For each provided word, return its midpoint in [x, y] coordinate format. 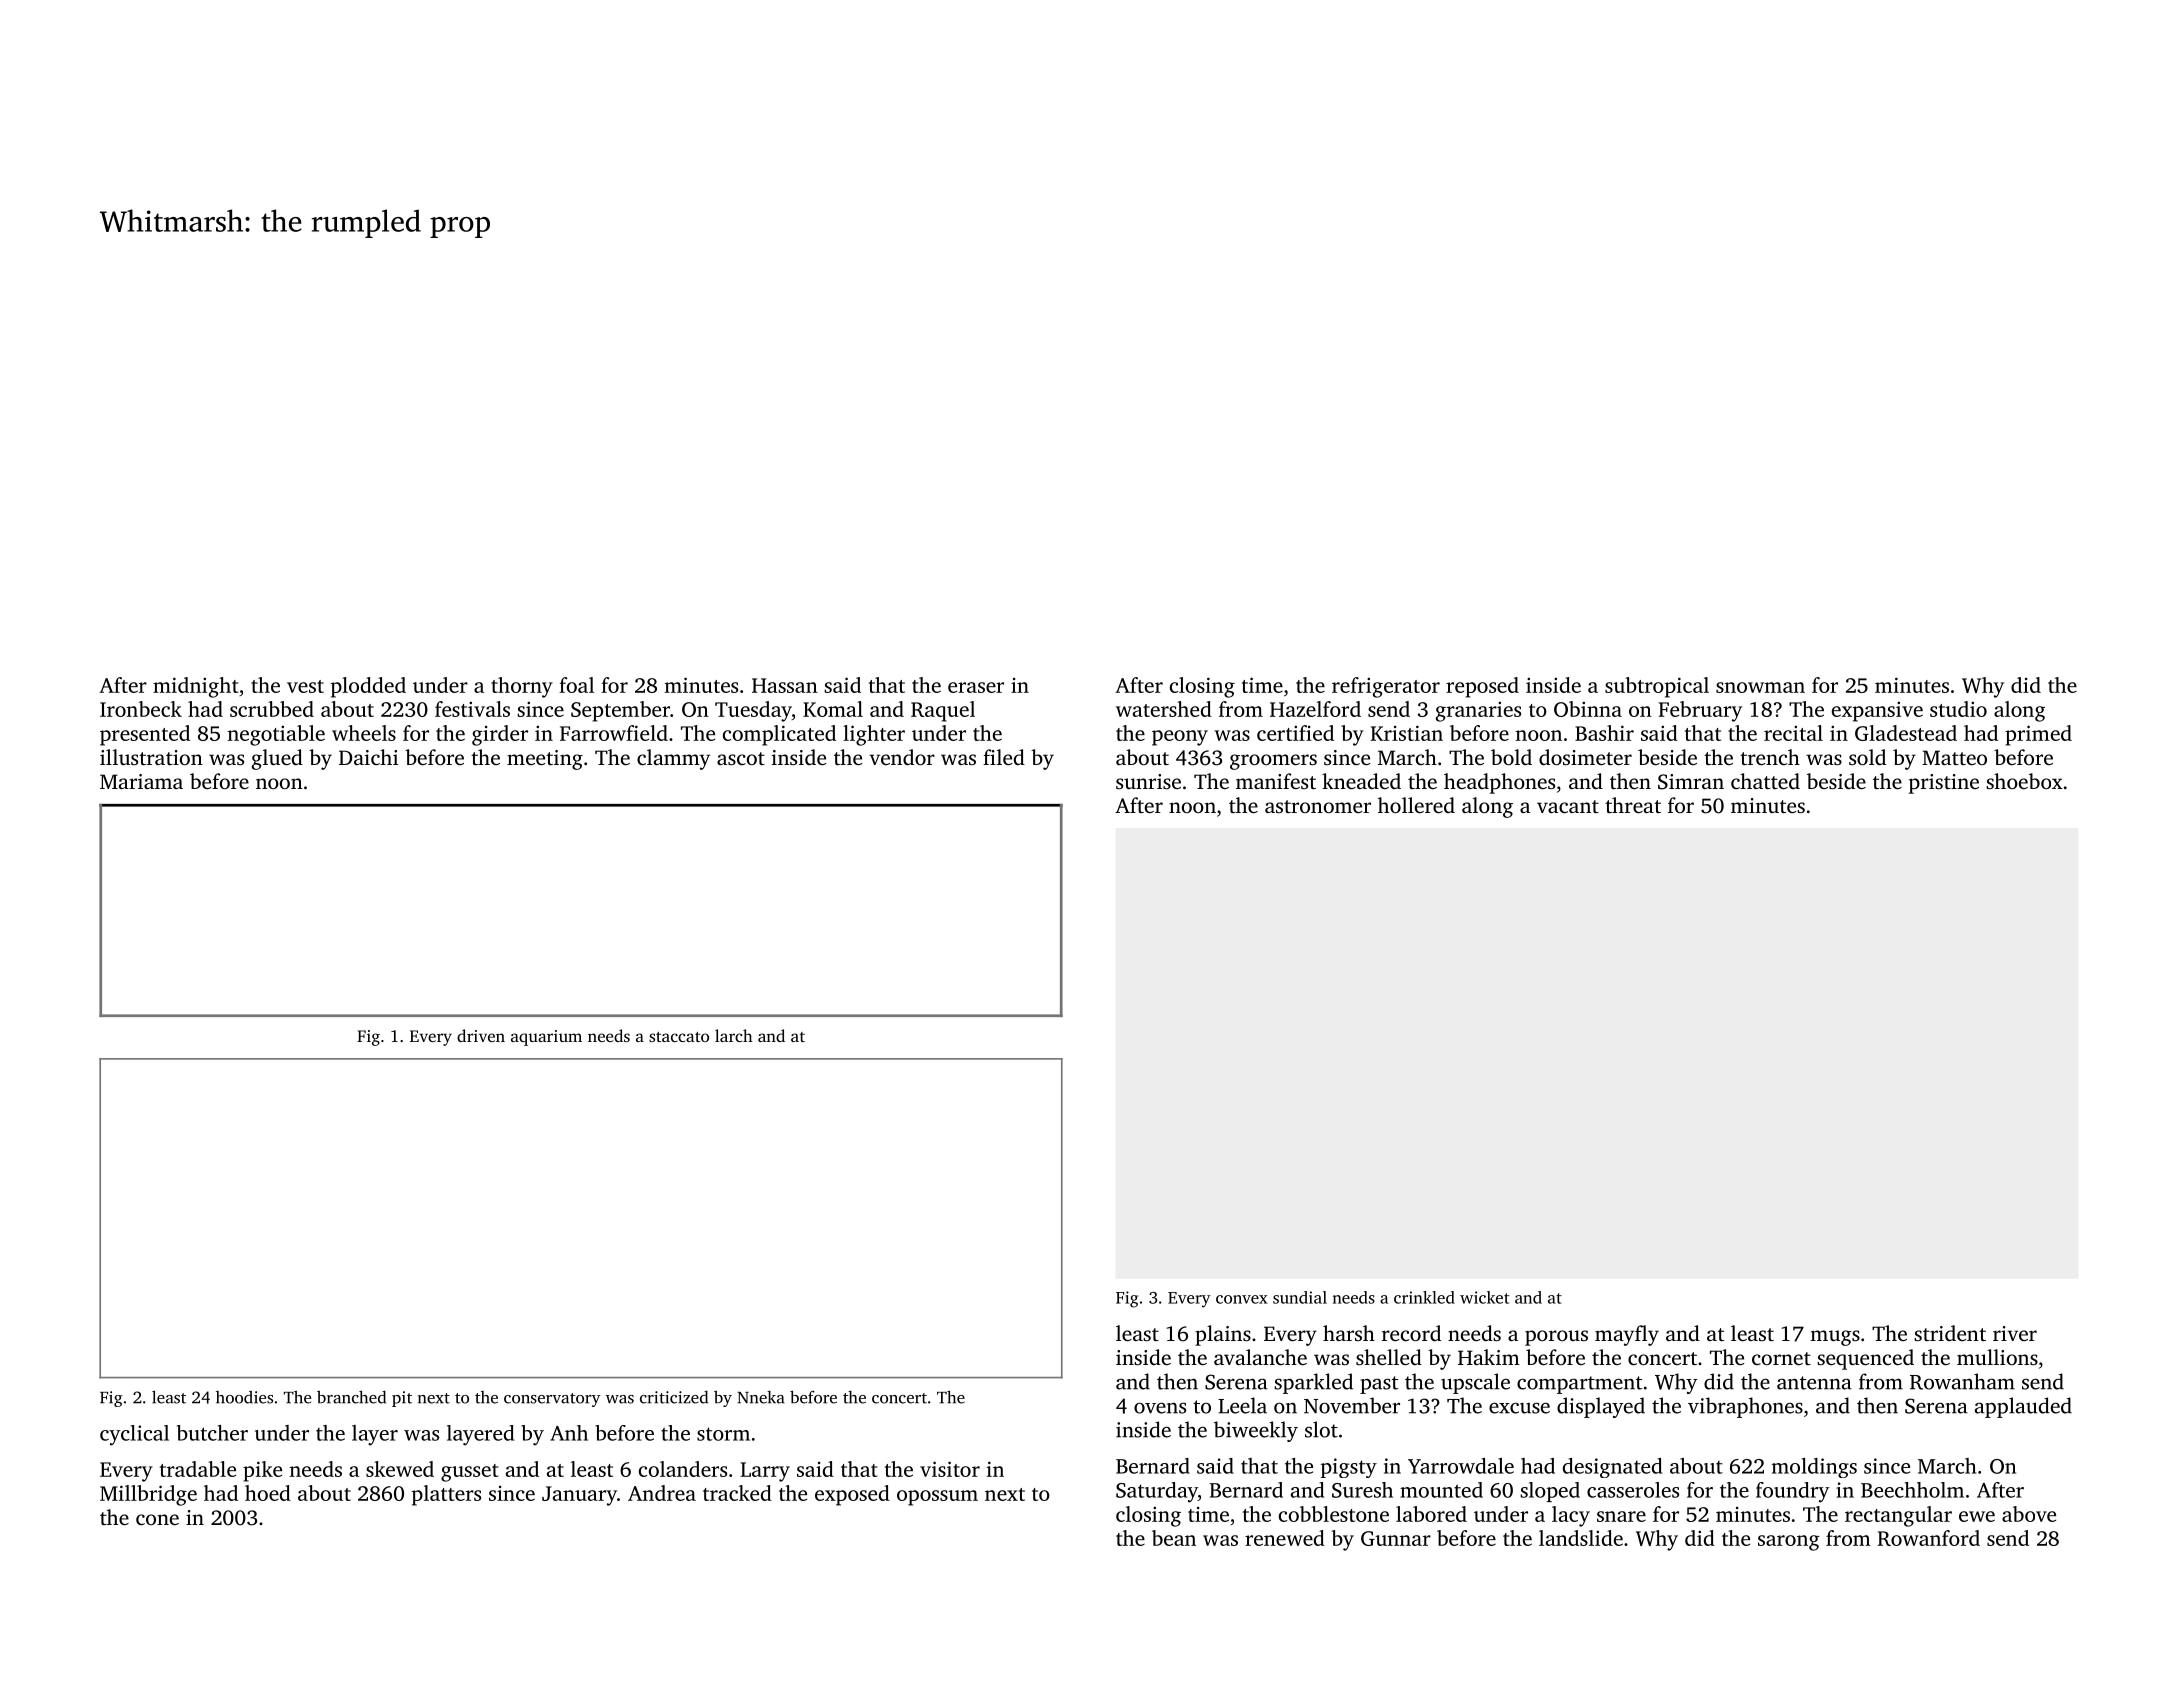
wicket [1484, 1297]
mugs [1835, 1338]
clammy [673, 759]
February [1700, 711]
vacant [1568, 806]
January [579, 1496]
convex [1242, 1299]
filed [1004, 757]
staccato [679, 1037]
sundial [1300, 1297]
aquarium [546, 1038]
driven [481, 1035]
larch [734, 1035]
